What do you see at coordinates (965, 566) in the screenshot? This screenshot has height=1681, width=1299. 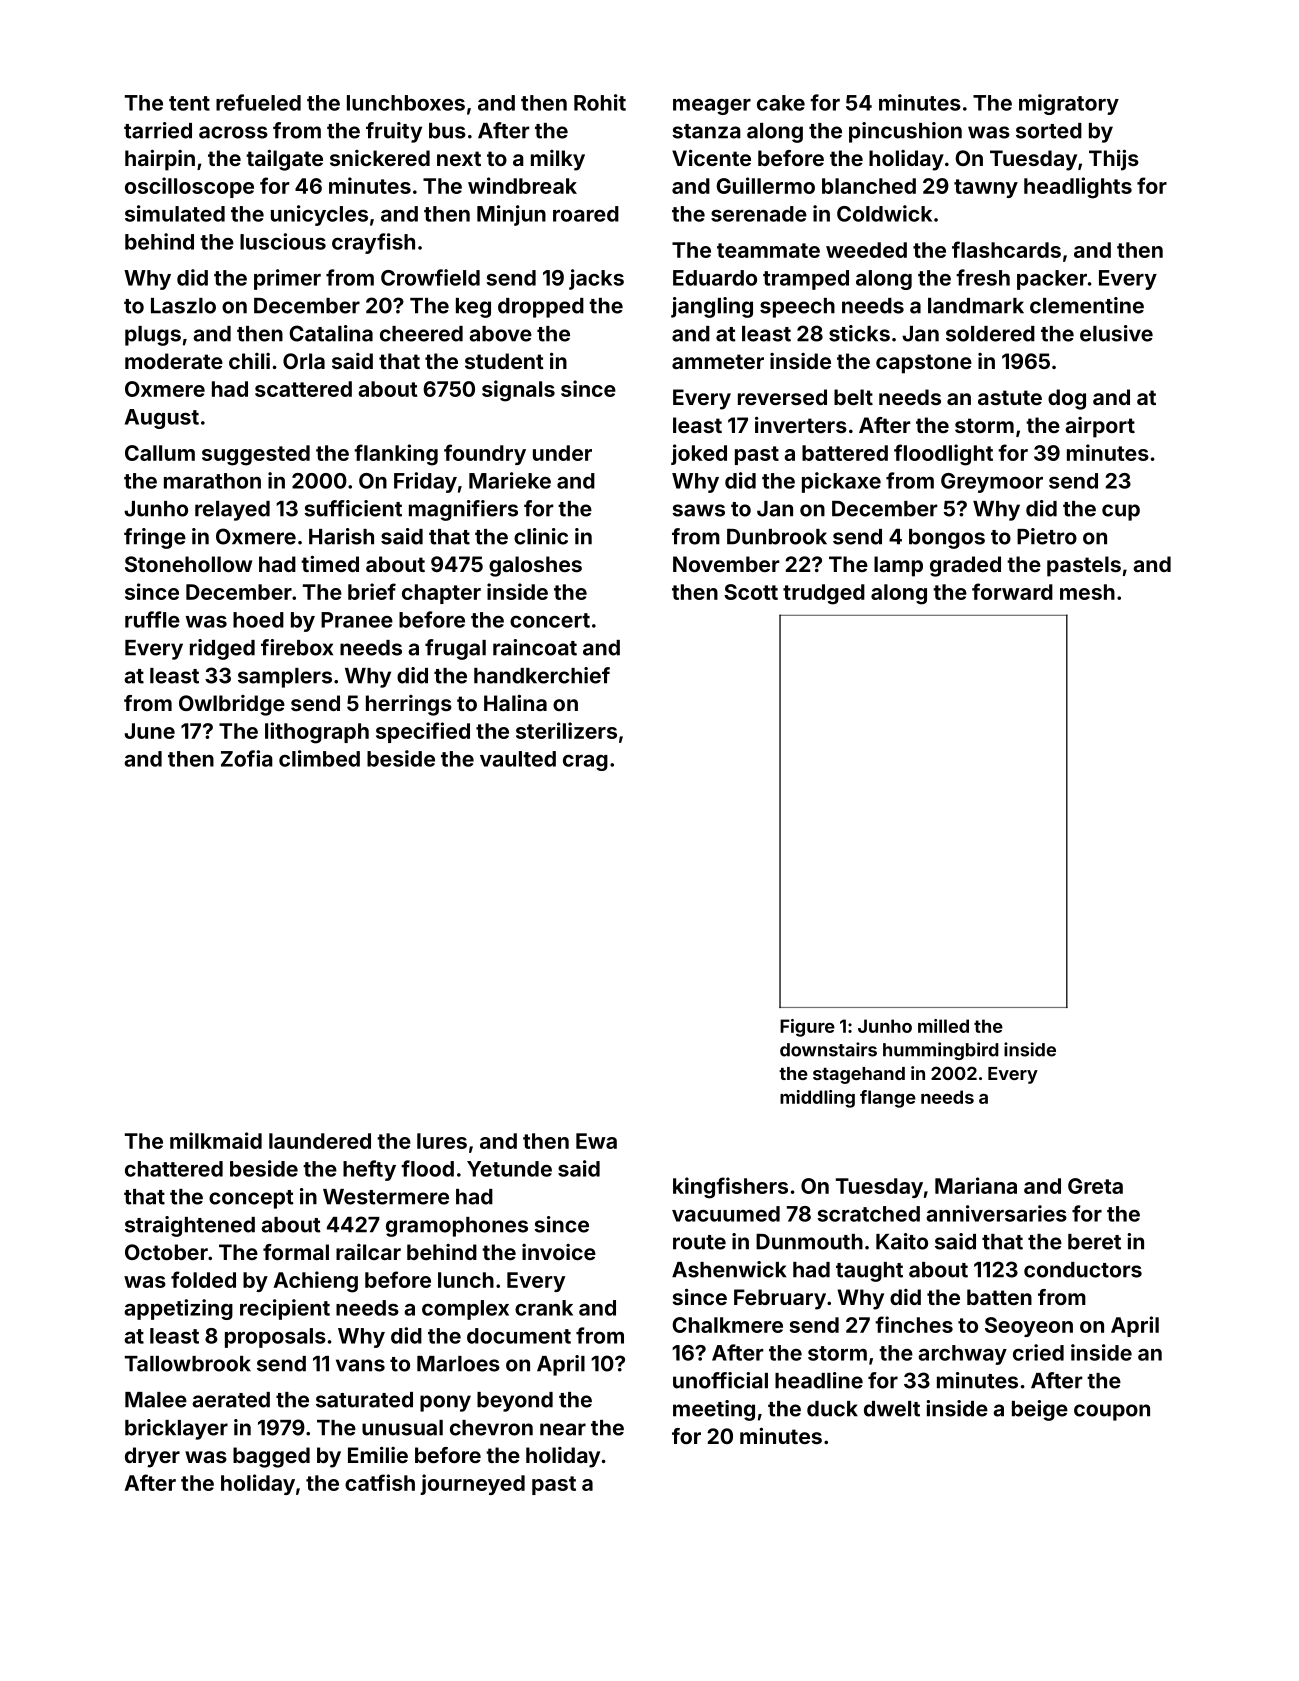 I see `graded` at bounding box center [965, 566].
